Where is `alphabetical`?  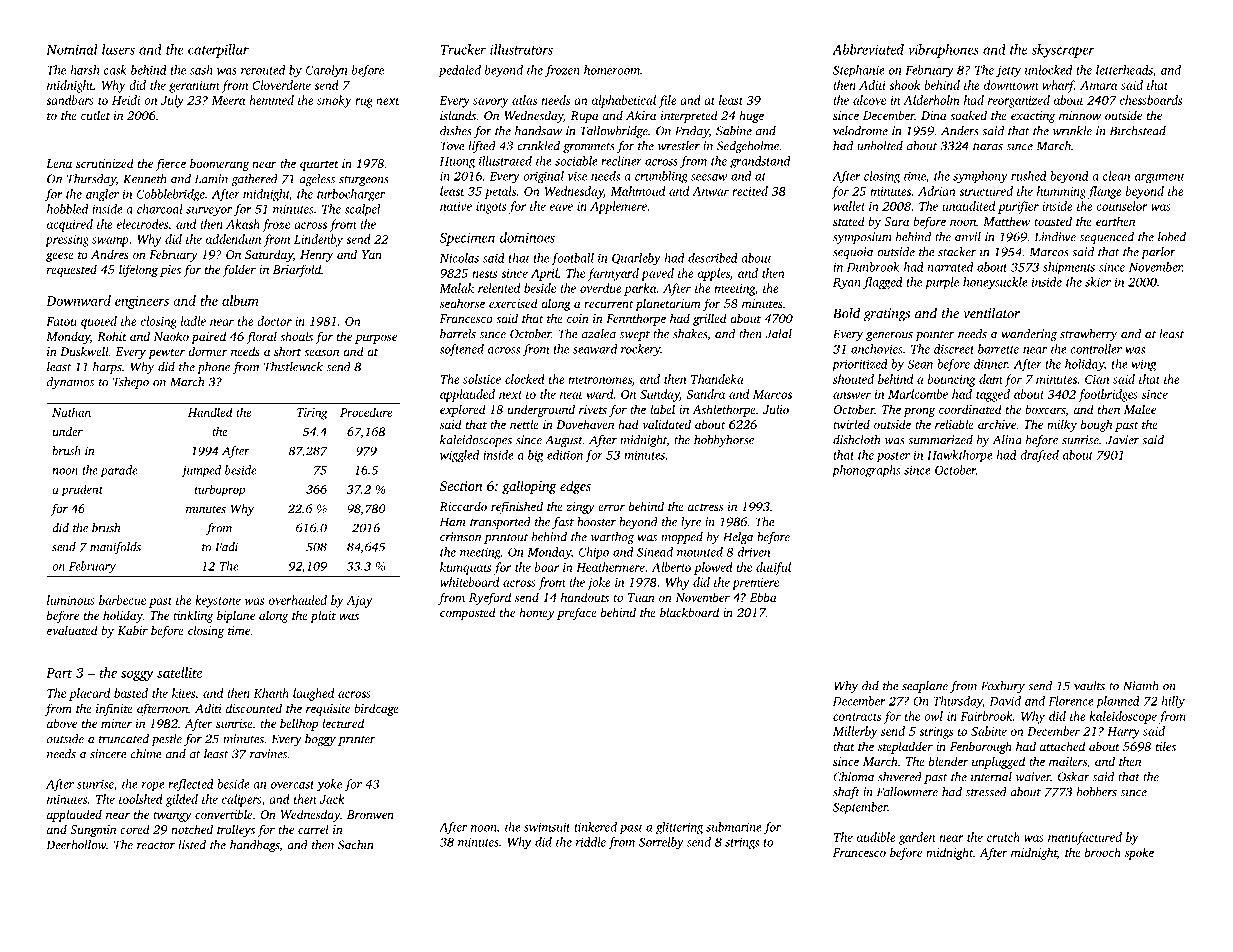 alphabetical is located at coordinates (624, 101).
